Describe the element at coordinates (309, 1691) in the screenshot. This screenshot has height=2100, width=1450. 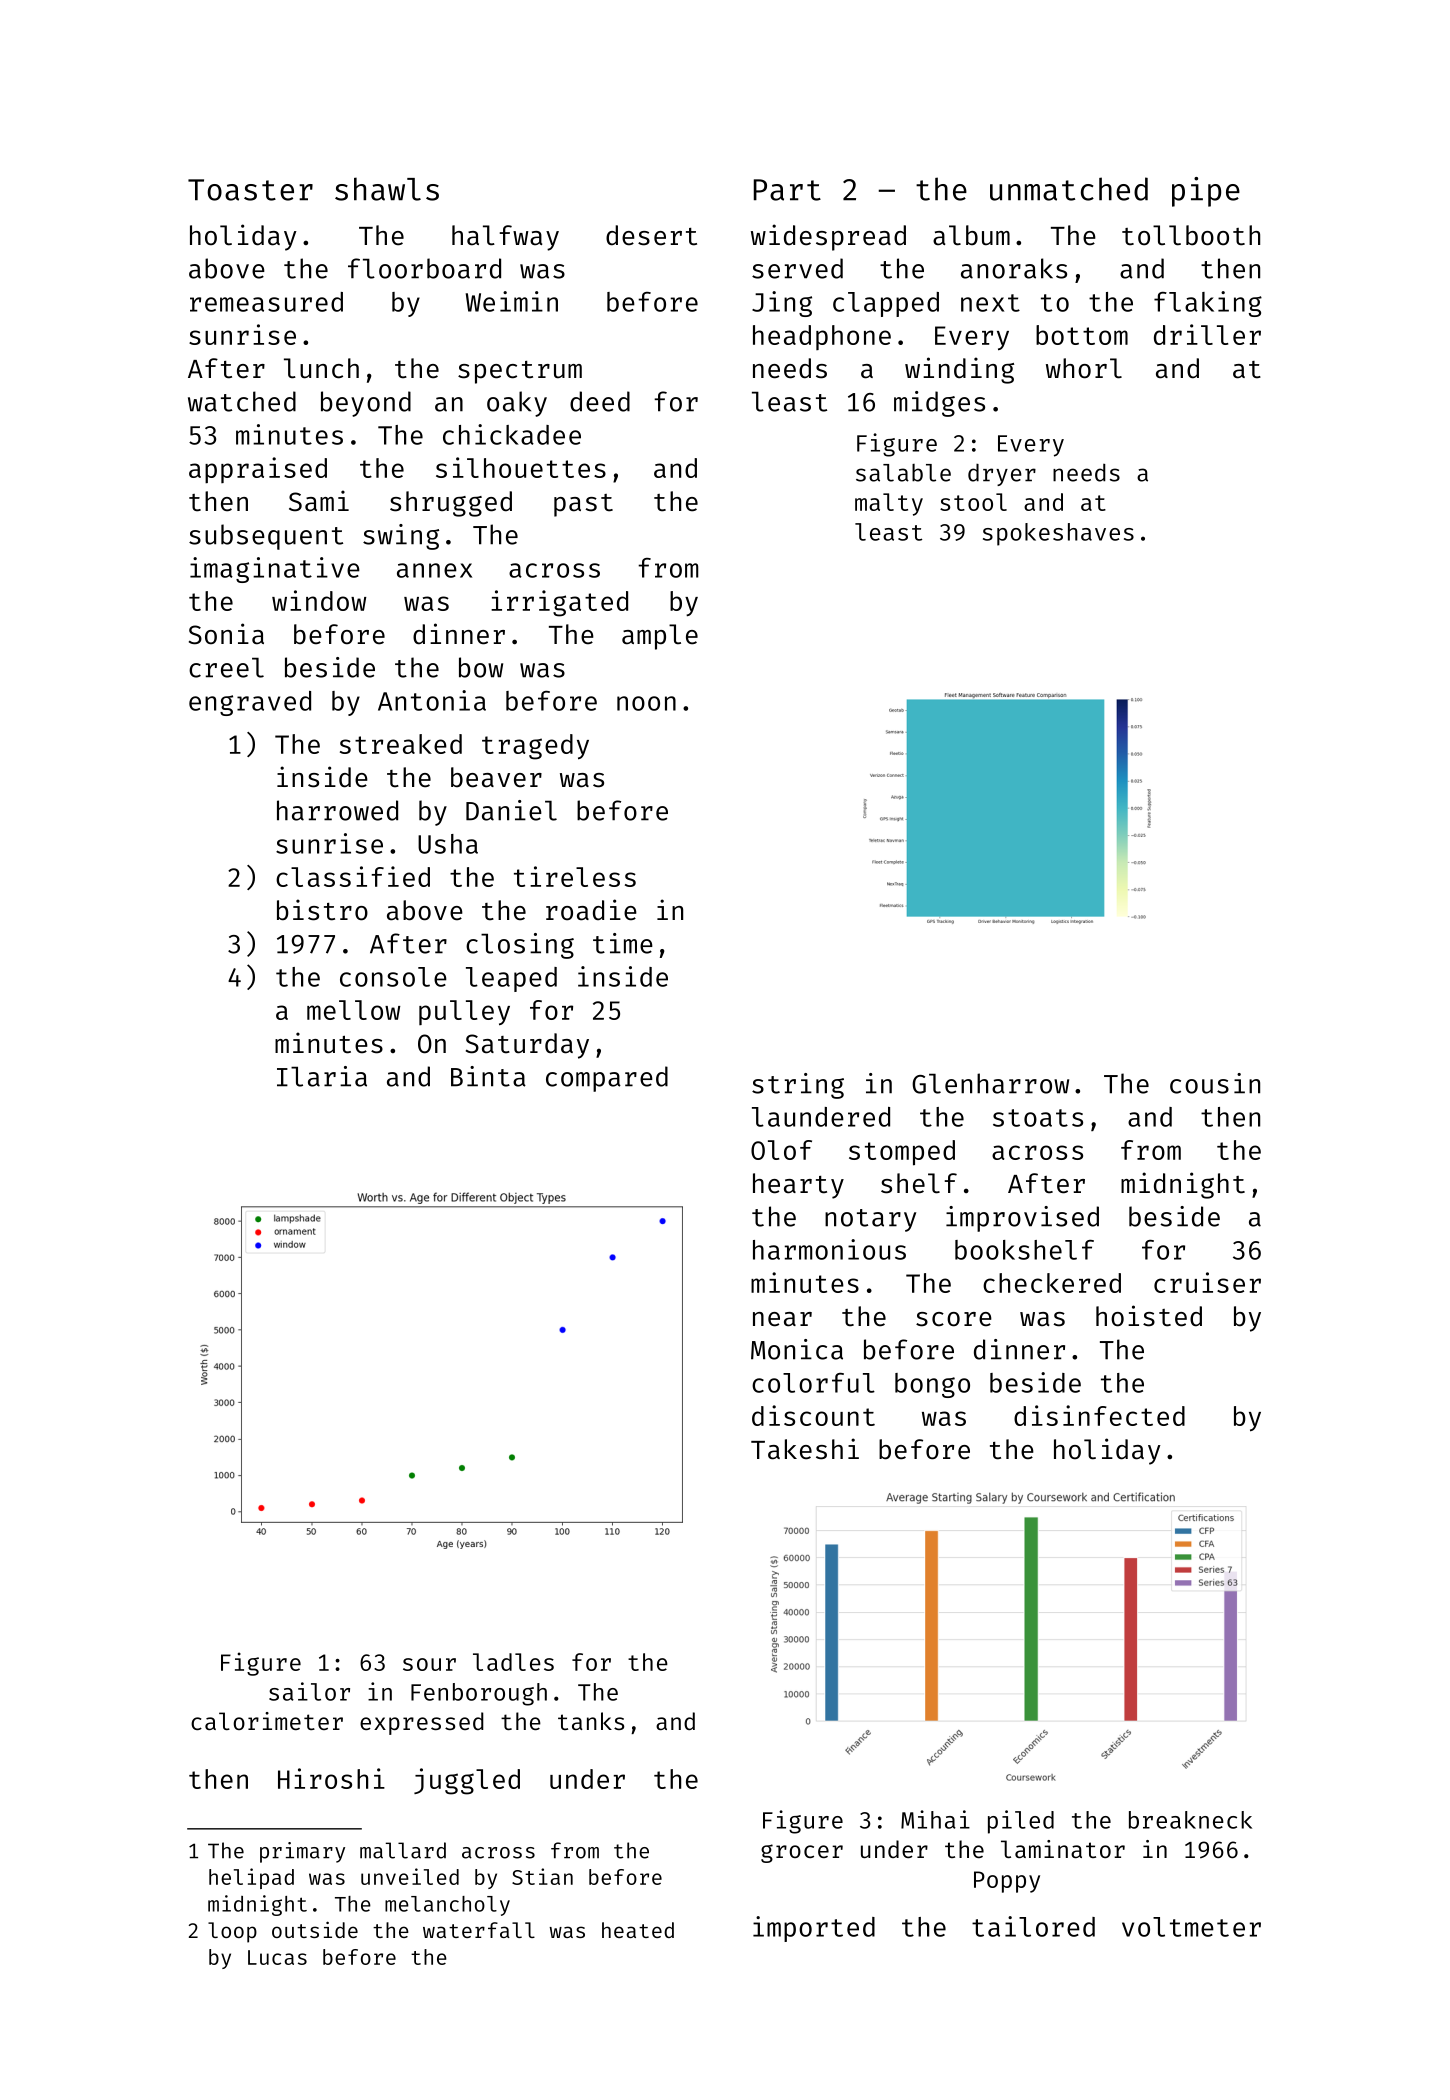
I see `sailor` at that location.
